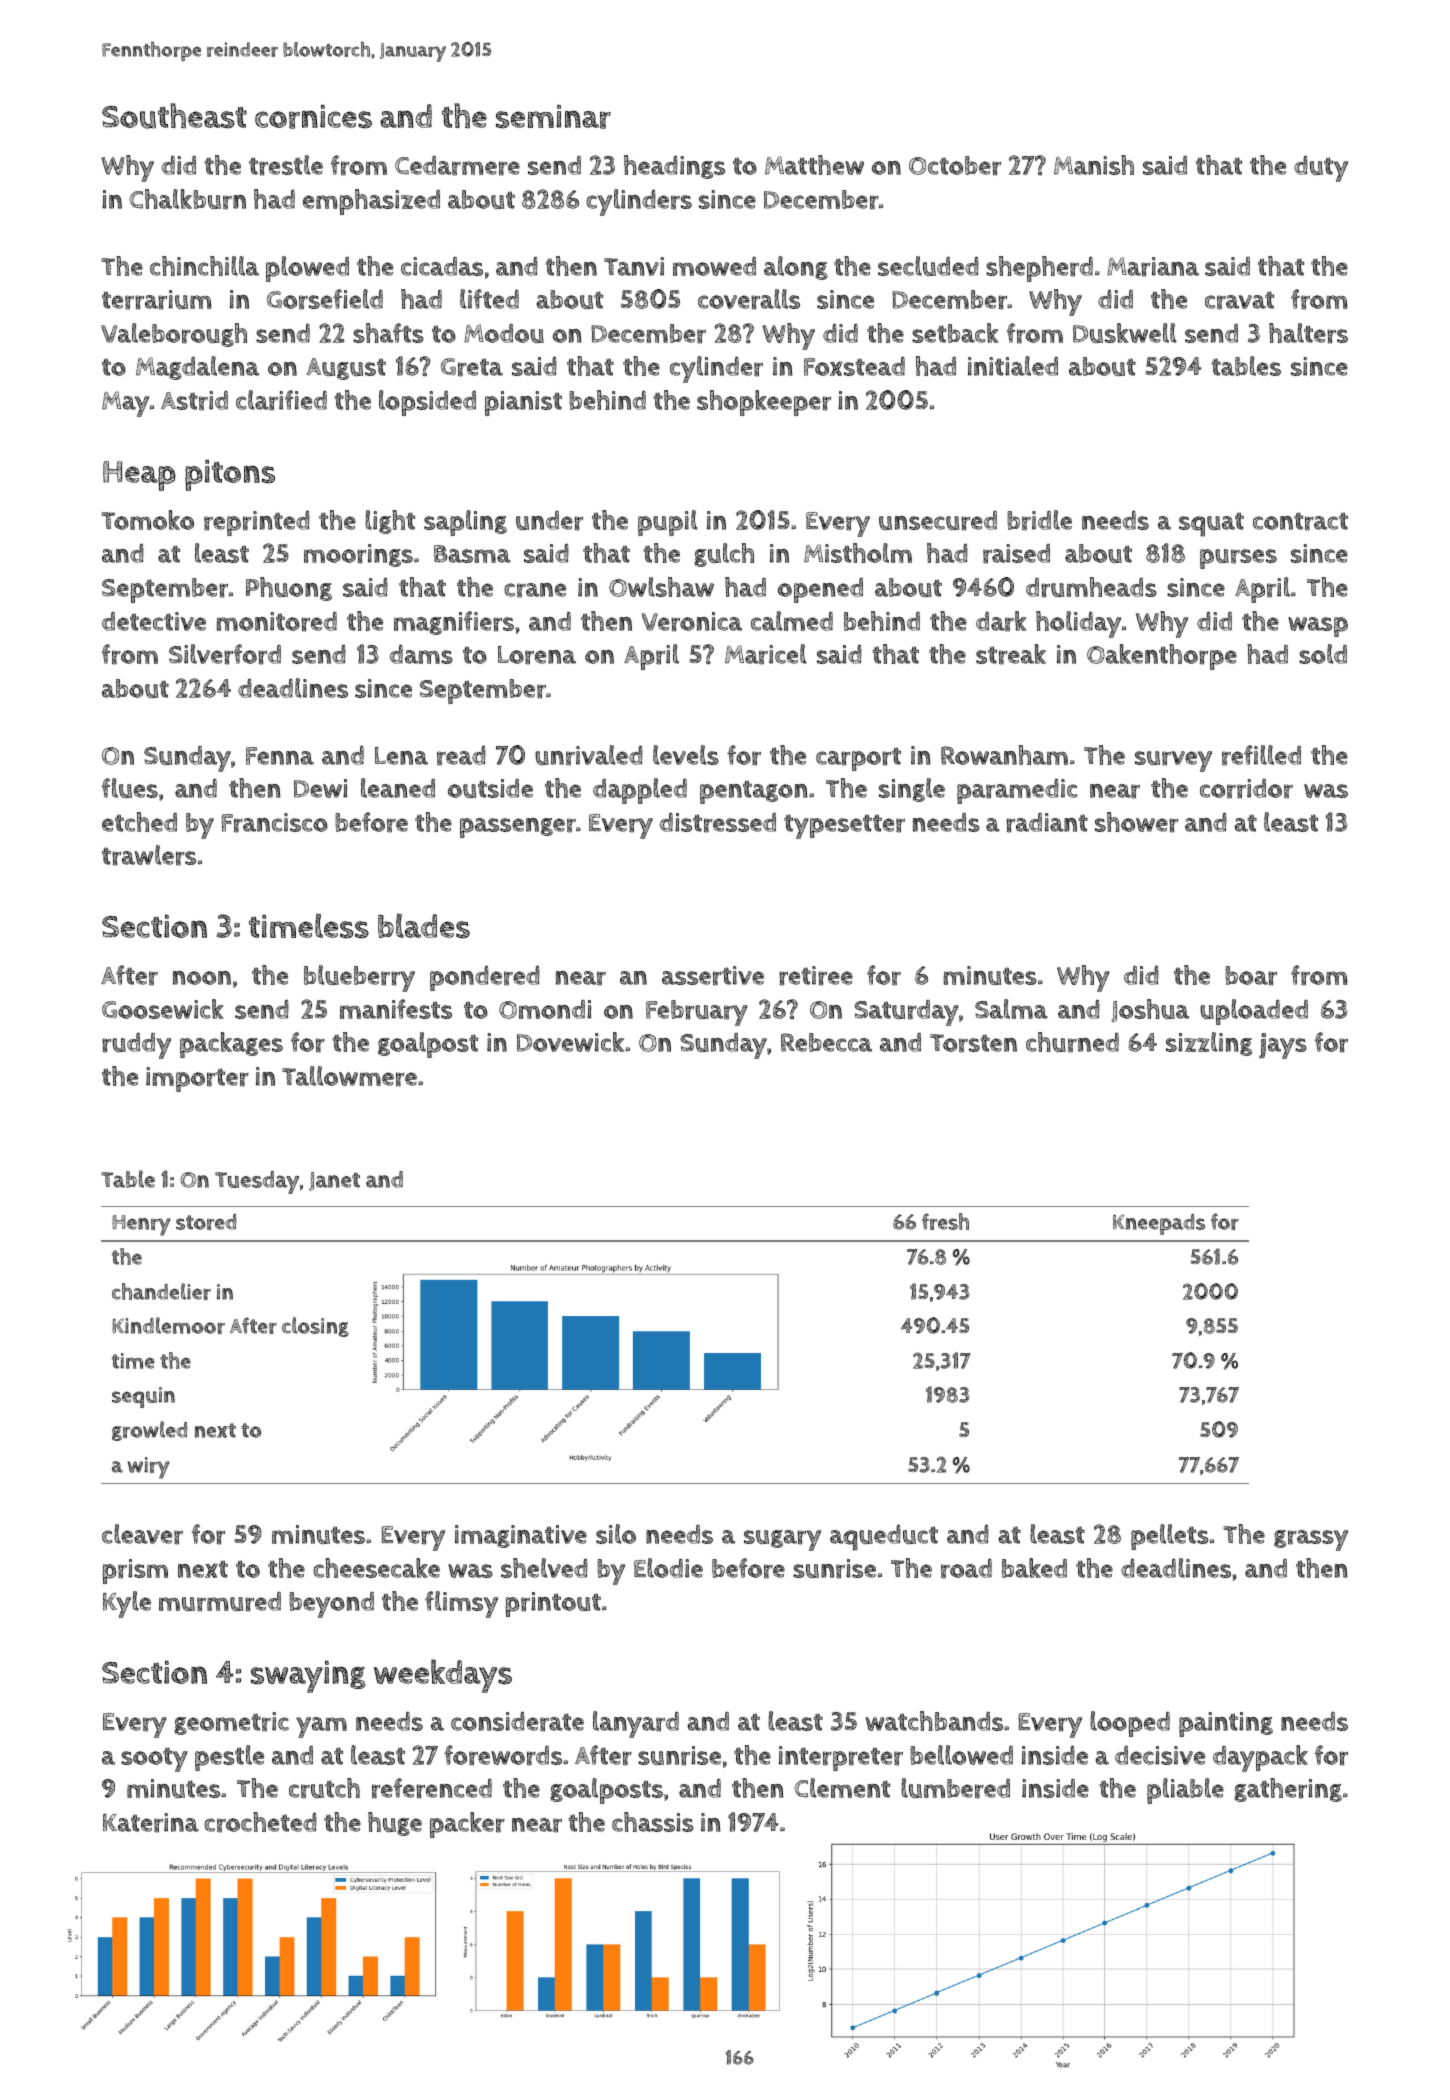 The height and width of the screenshot is (2100, 1450). What do you see at coordinates (127, 1604) in the screenshot?
I see `Kyle` at bounding box center [127, 1604].
